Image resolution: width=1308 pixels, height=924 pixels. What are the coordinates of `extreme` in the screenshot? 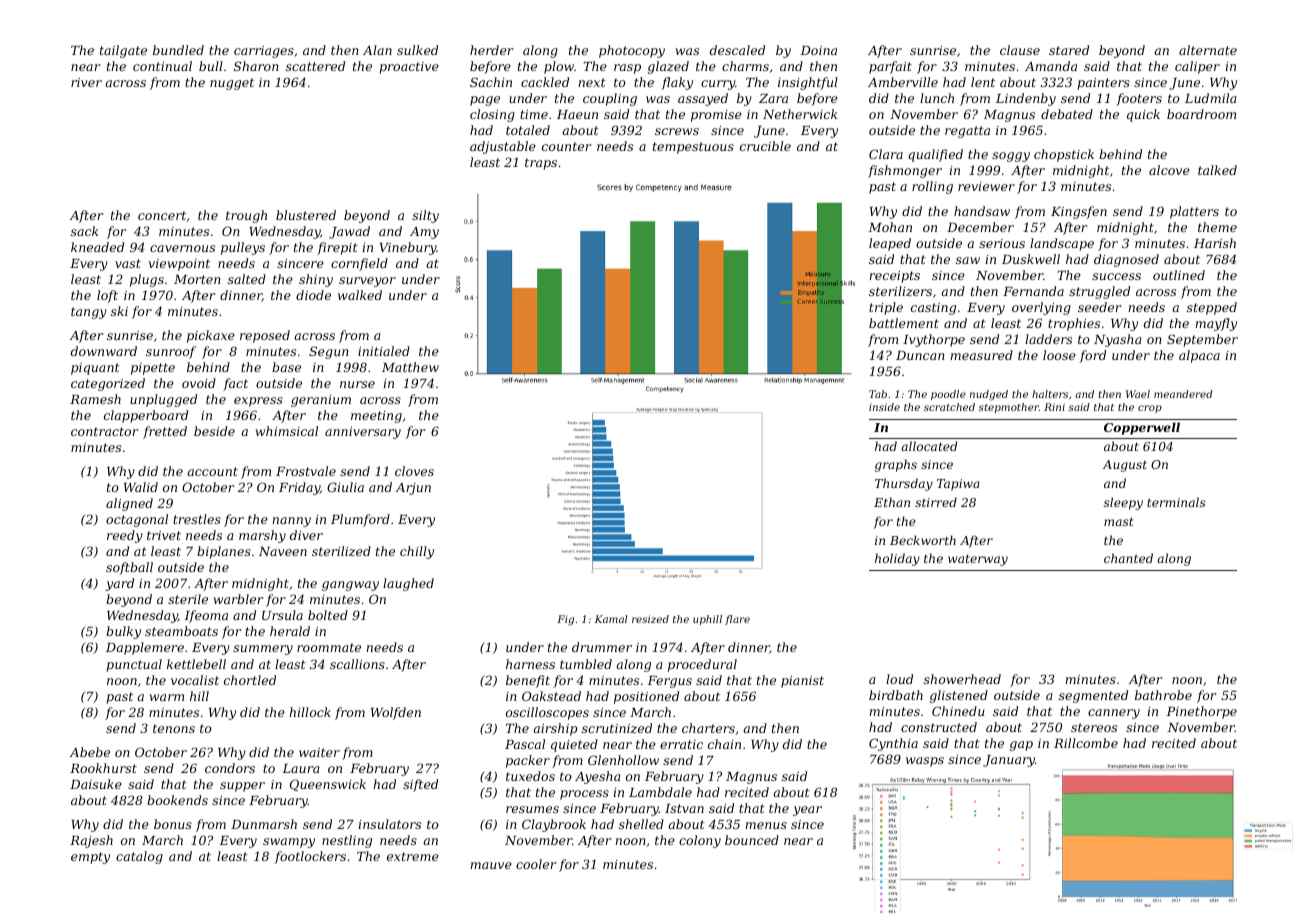 It's located at (413, 856).
